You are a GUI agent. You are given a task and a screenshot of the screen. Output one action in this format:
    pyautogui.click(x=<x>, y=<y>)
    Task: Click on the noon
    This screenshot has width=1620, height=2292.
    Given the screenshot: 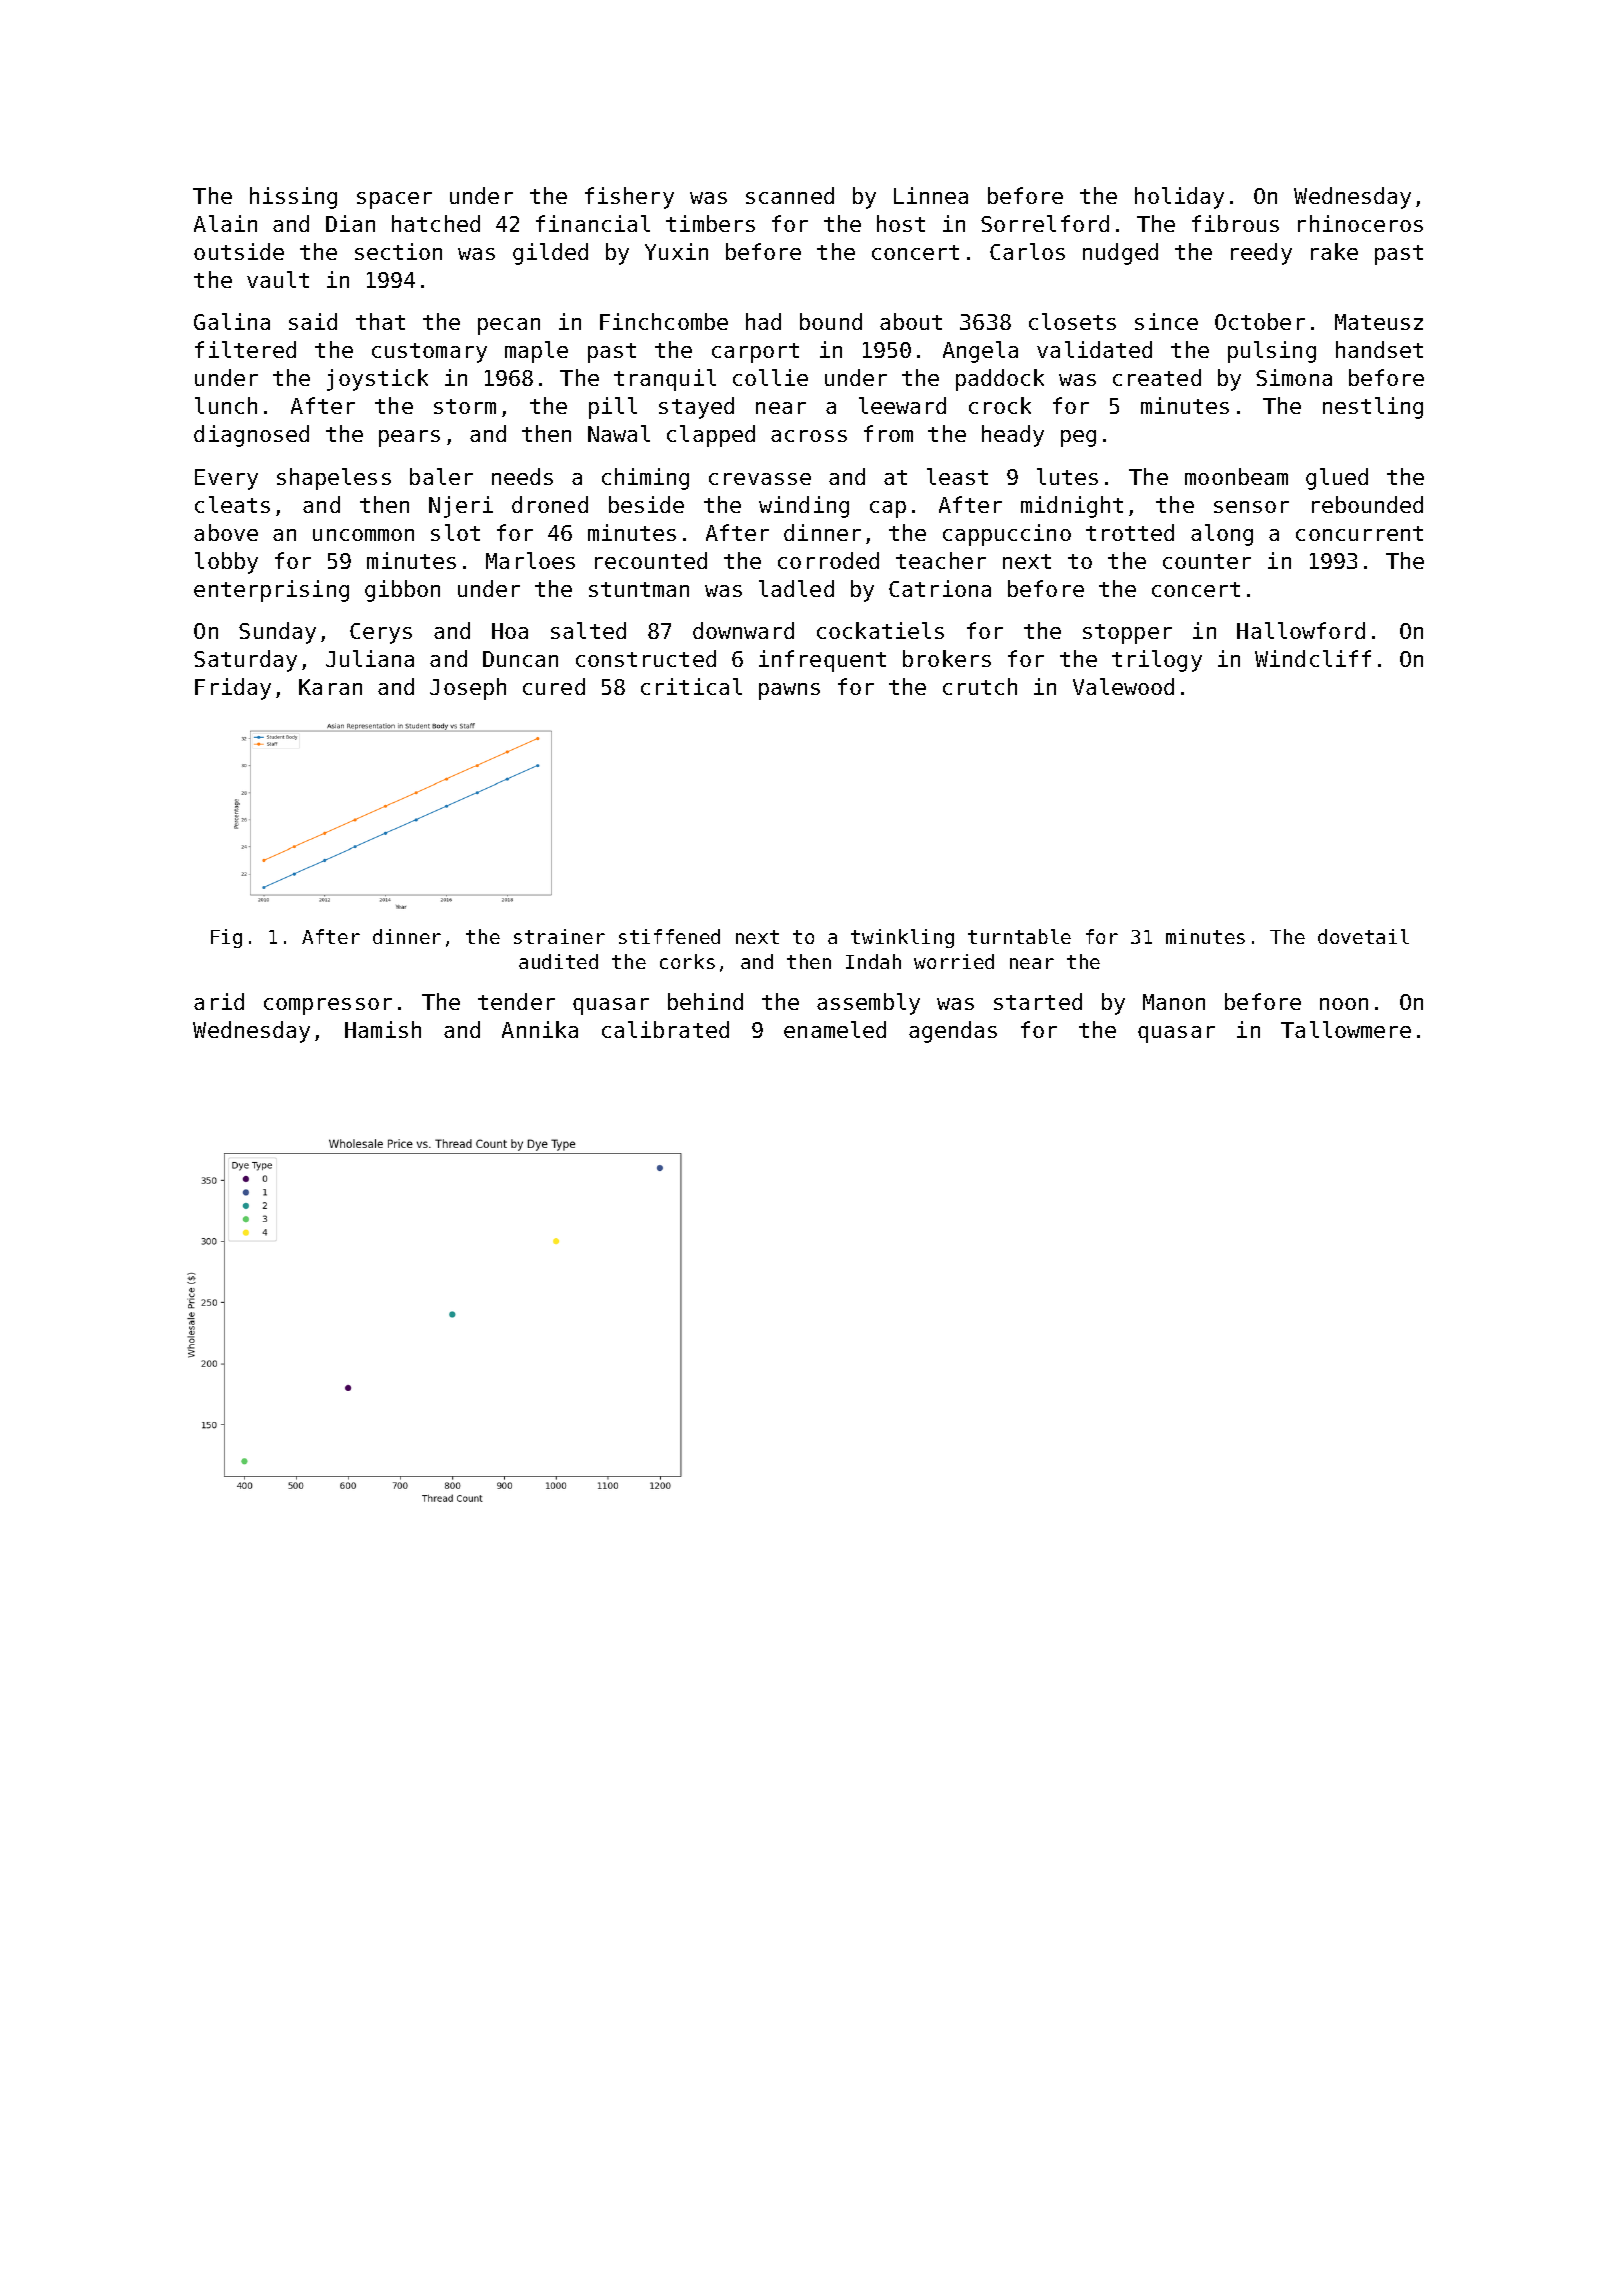 What is the action you would take?
    pyautogui.click(x=1344, y=1004)
